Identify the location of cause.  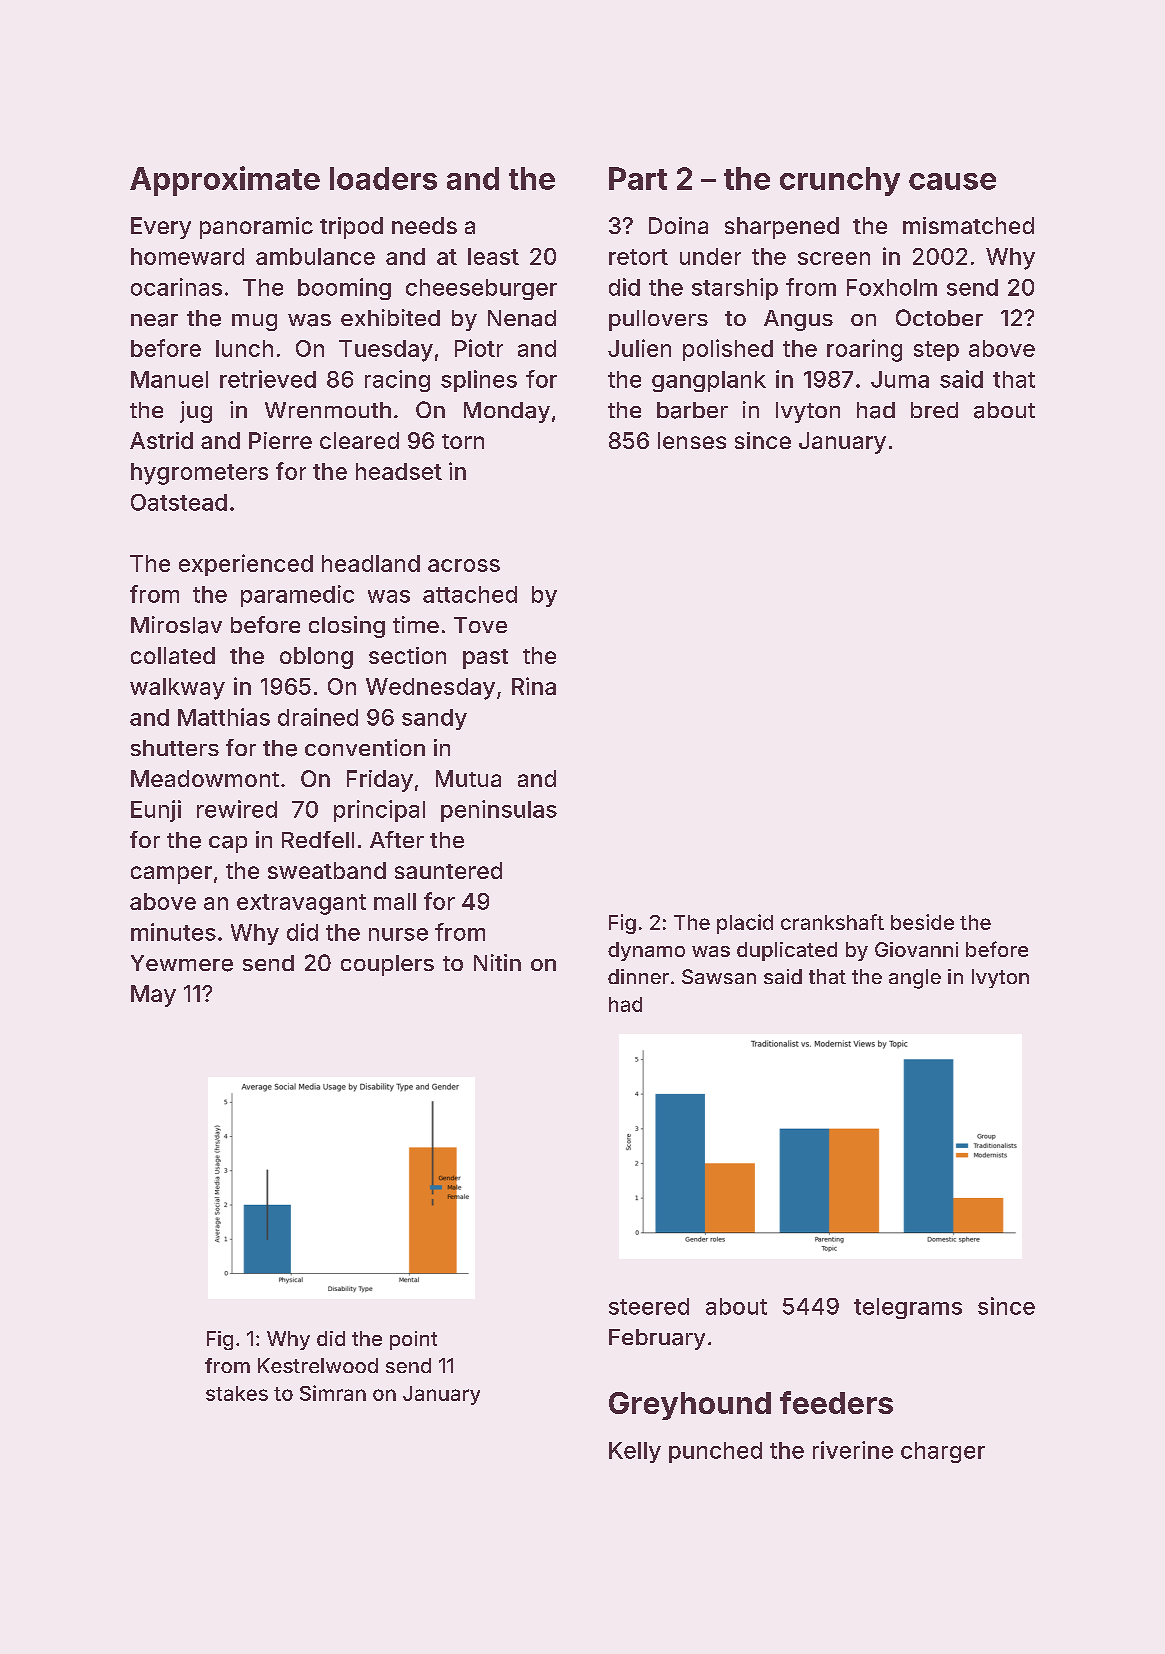
(952, 181).
